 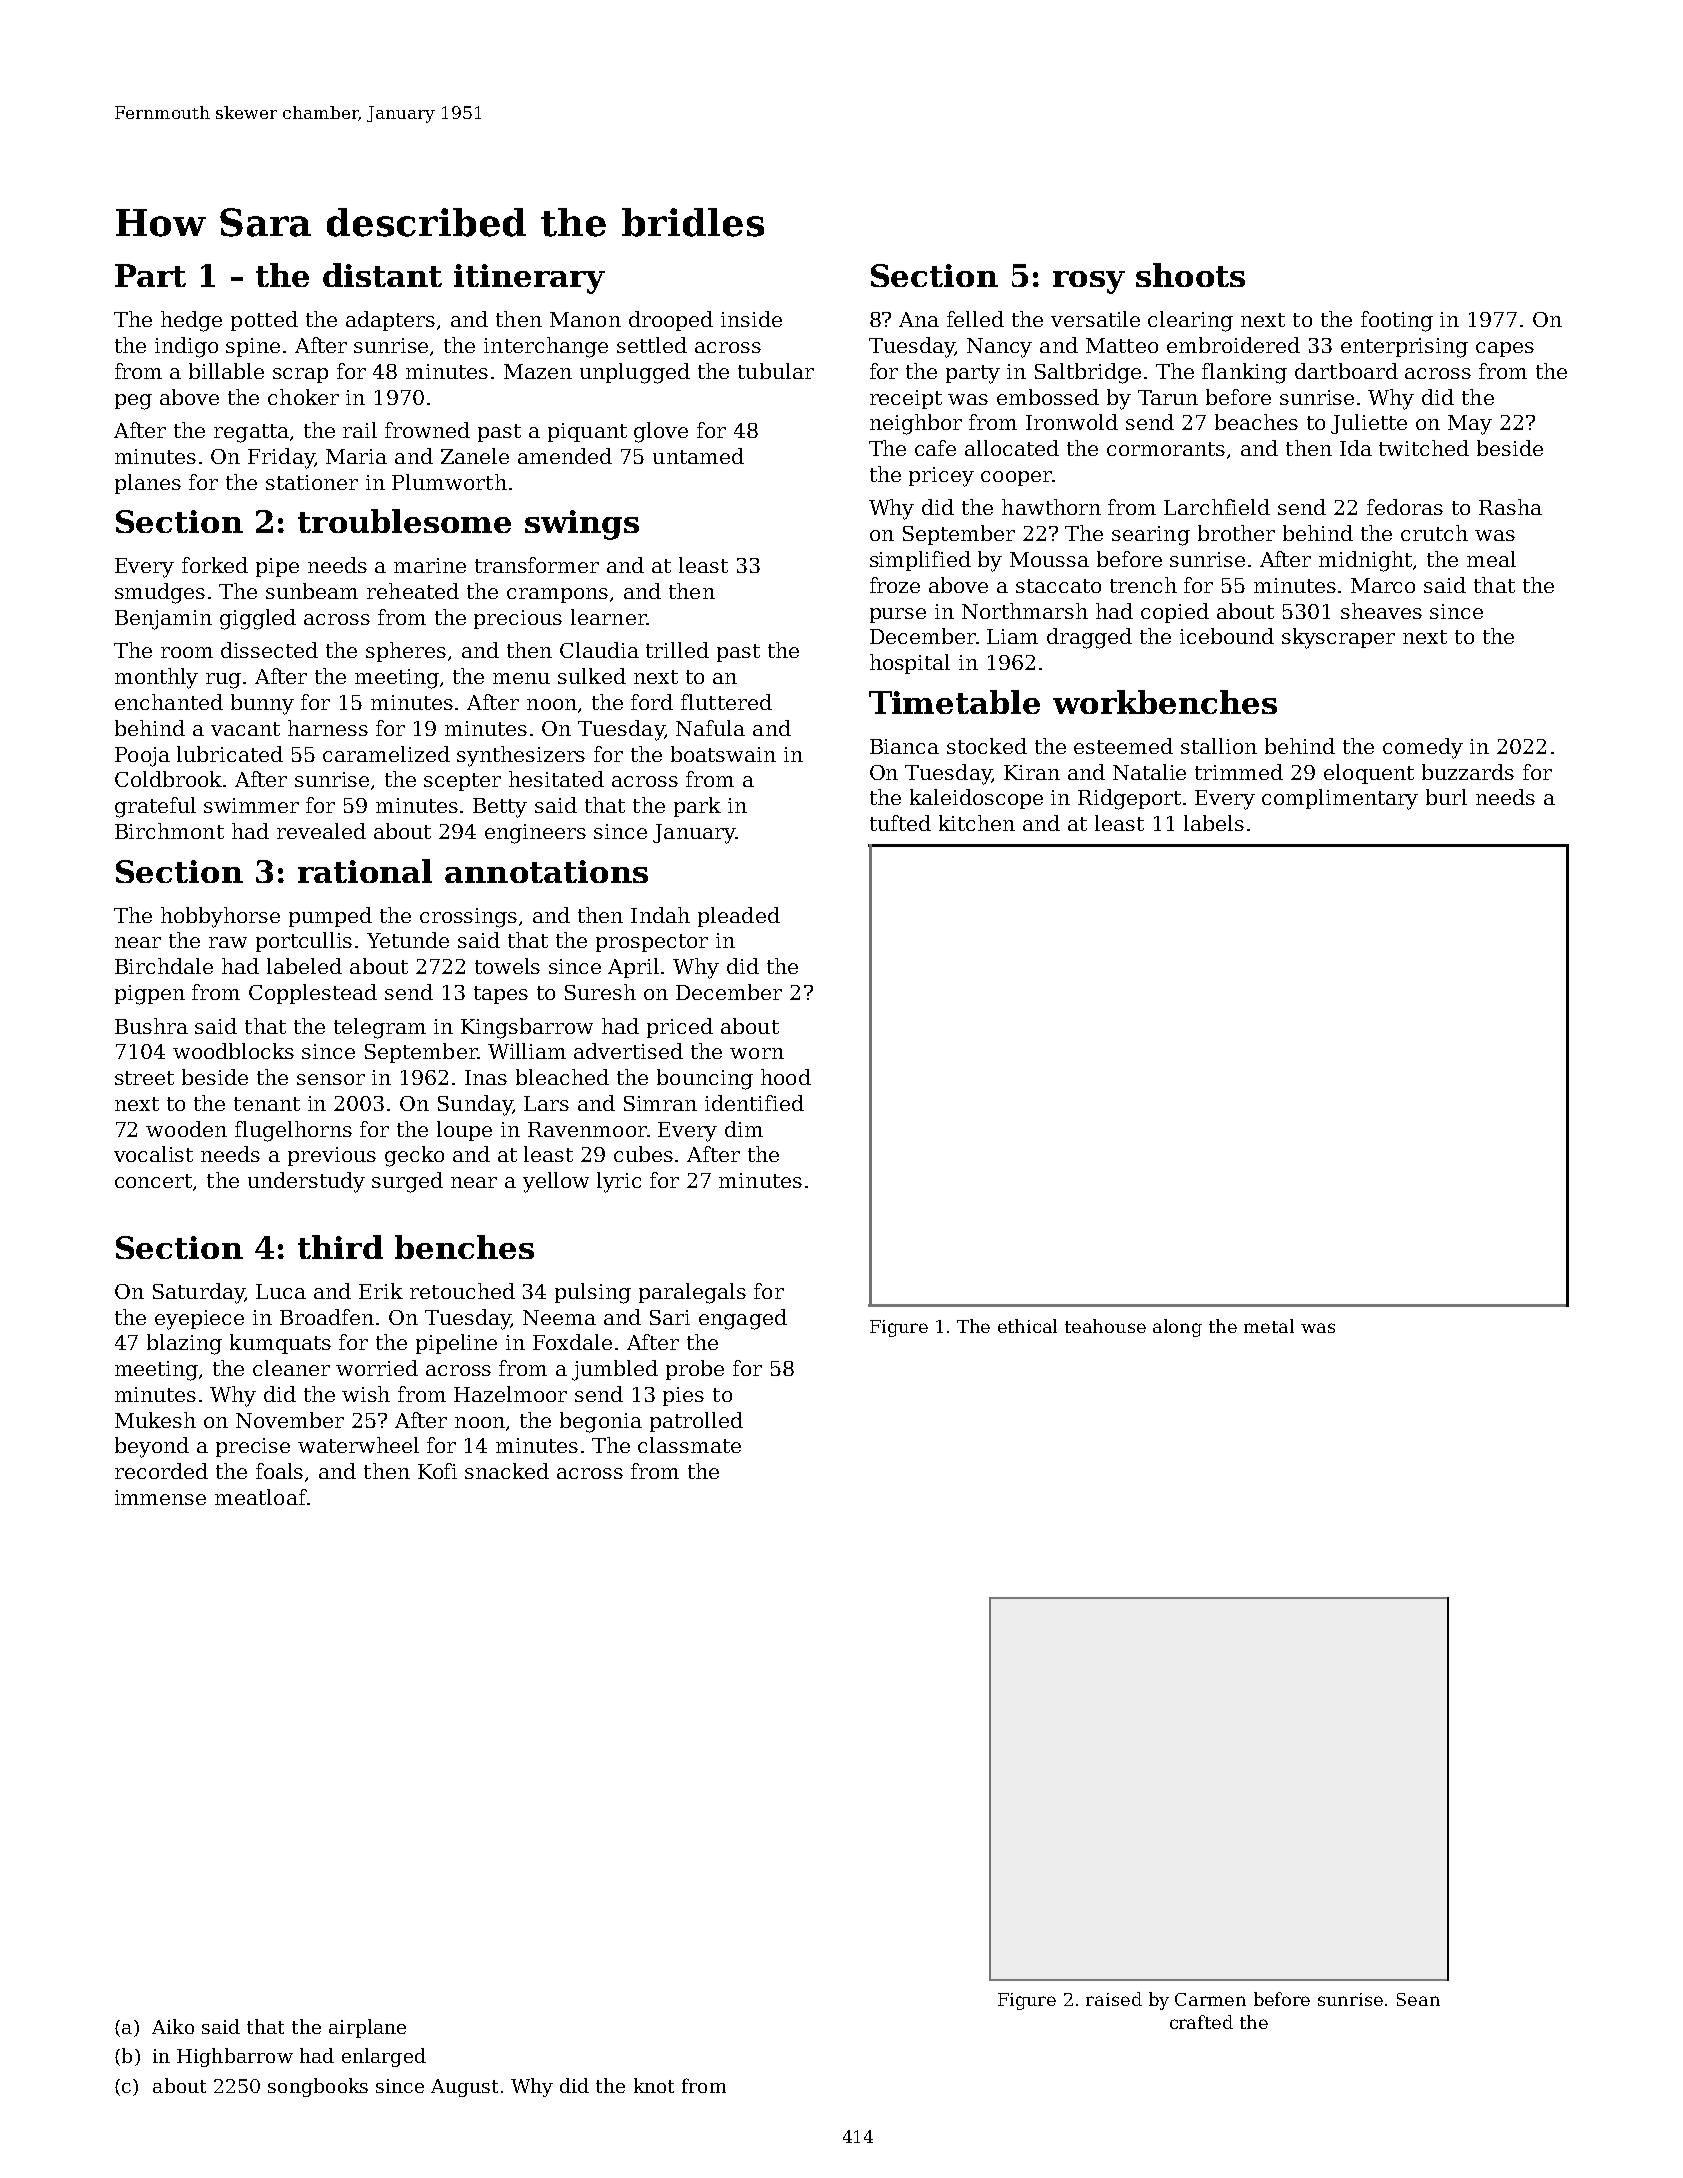 What do you see at coordinates (464, 2088) in the image?
I see `August` at bounding box center [464, 2088].
